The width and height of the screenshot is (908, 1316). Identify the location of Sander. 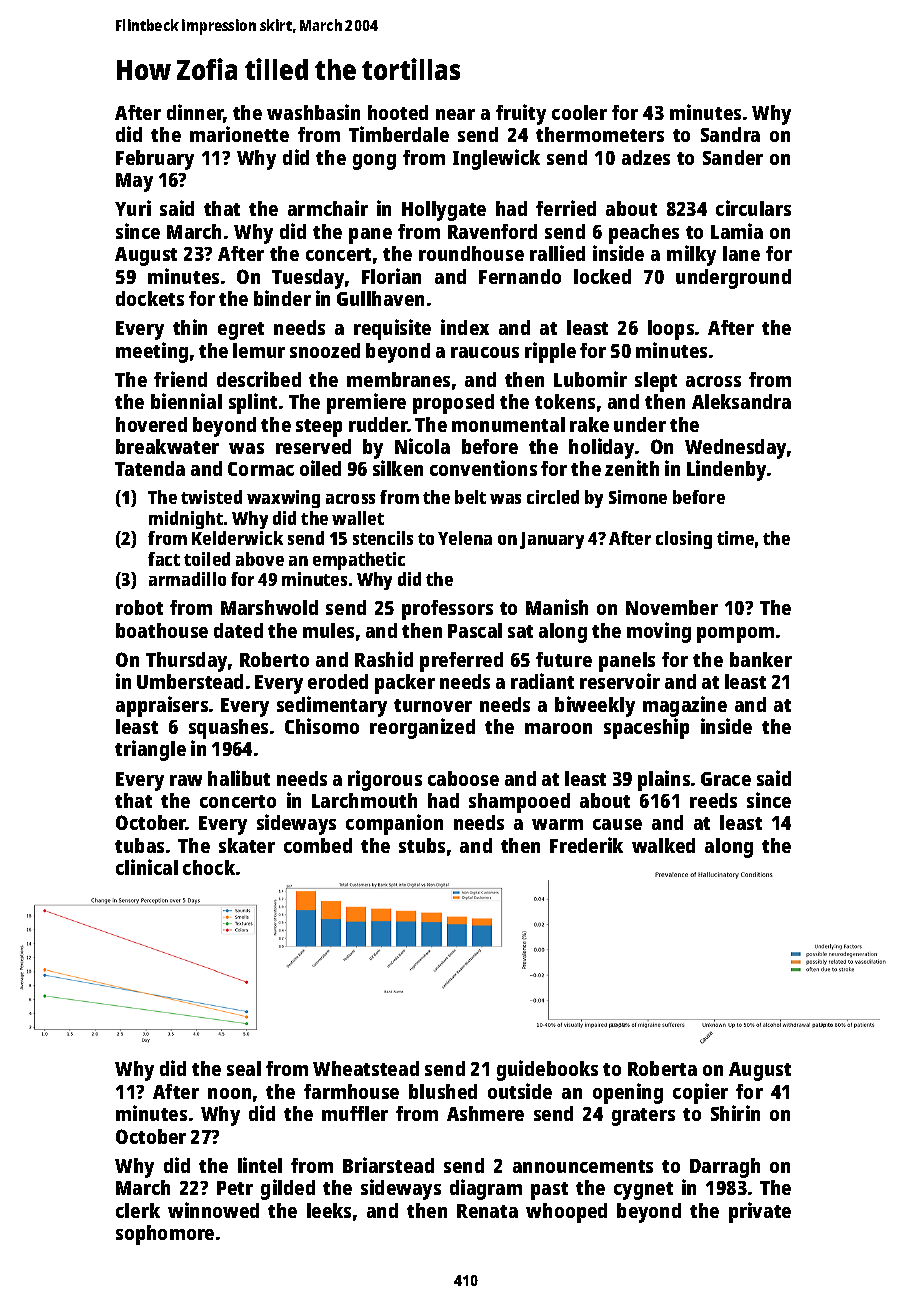
(733, 157).
